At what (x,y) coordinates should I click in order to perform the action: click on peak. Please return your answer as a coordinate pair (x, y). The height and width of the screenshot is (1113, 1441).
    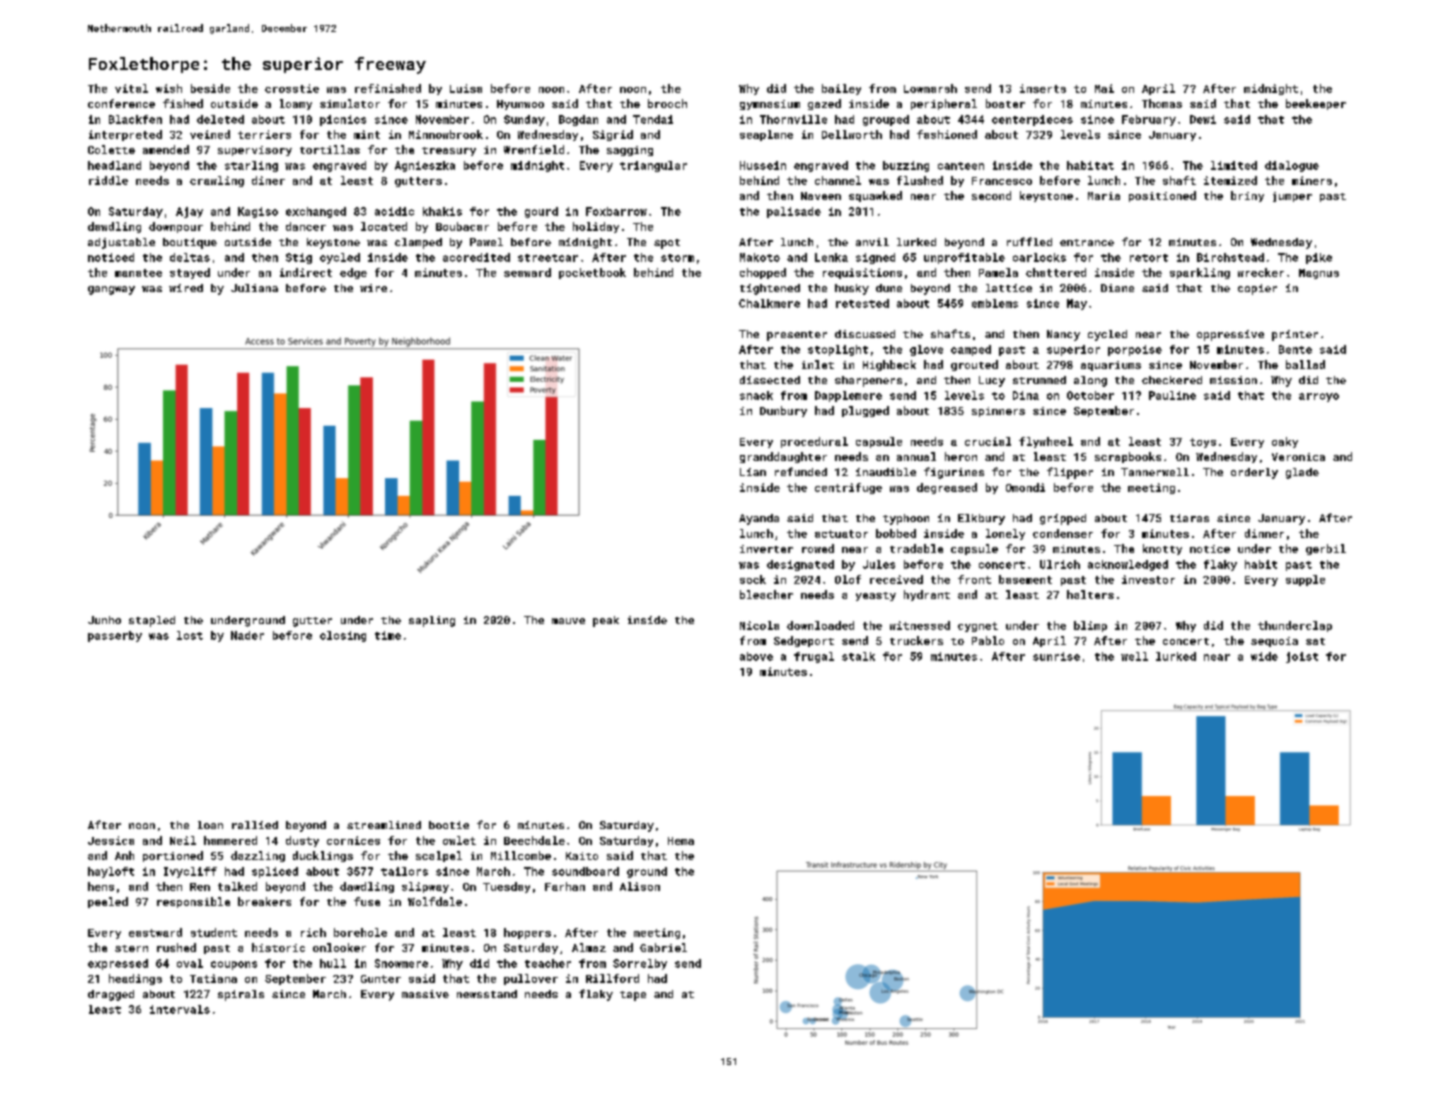
    Looking at the image, I should click on (606, 621).
